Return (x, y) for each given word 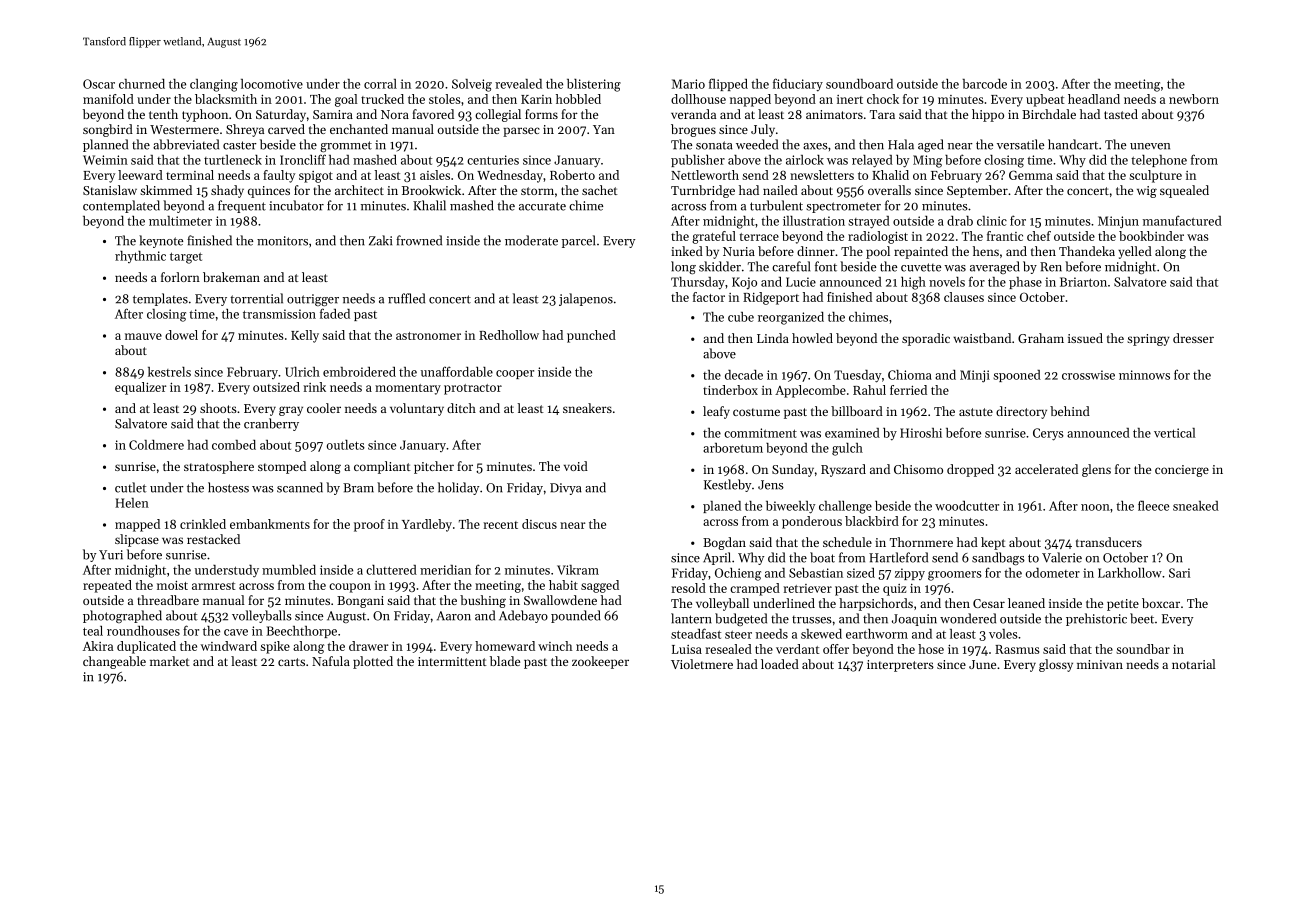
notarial (1194, 664)
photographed (122, 616)
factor (709, 297)
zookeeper (600, 662)
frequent (242, 206)
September (977, 191)
